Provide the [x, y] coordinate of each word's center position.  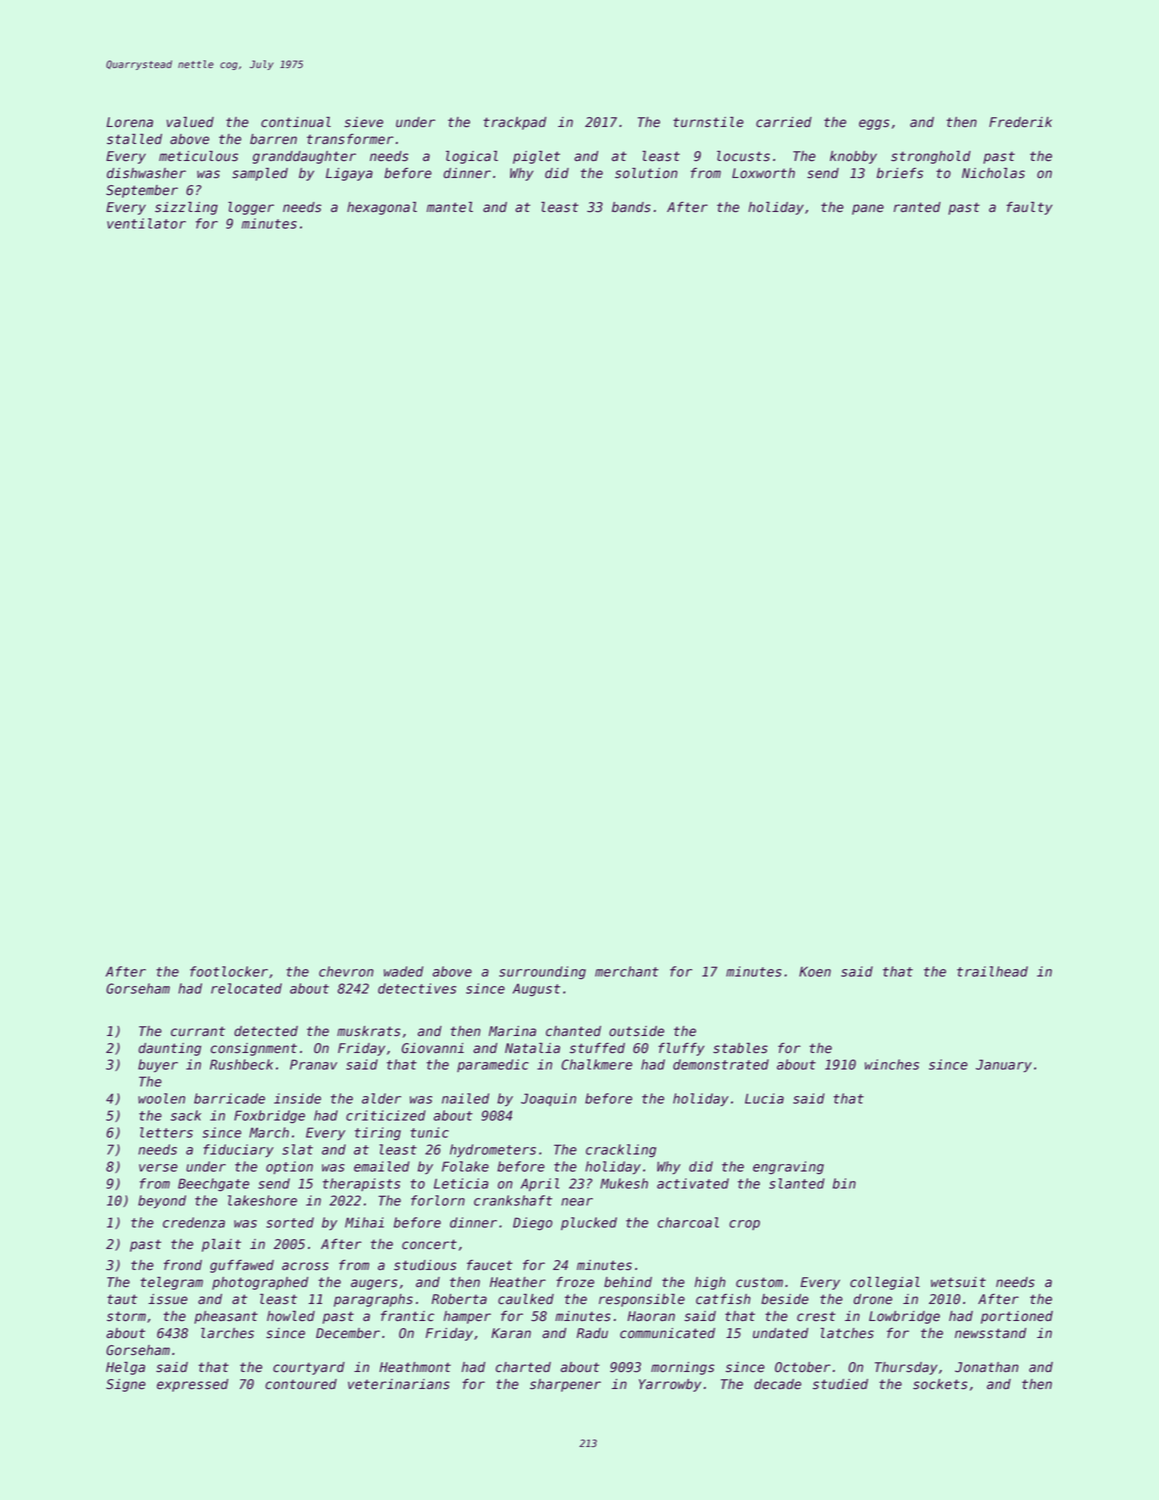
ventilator [146, 223]
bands [631, 207]
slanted [797, 1183]
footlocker [229, 971]
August [536, 990]
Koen [815, 971]
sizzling [186, 208]
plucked [589, 1223]
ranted [917, 207]
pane [868, 209]
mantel [450, 207]
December [348, 1333]
